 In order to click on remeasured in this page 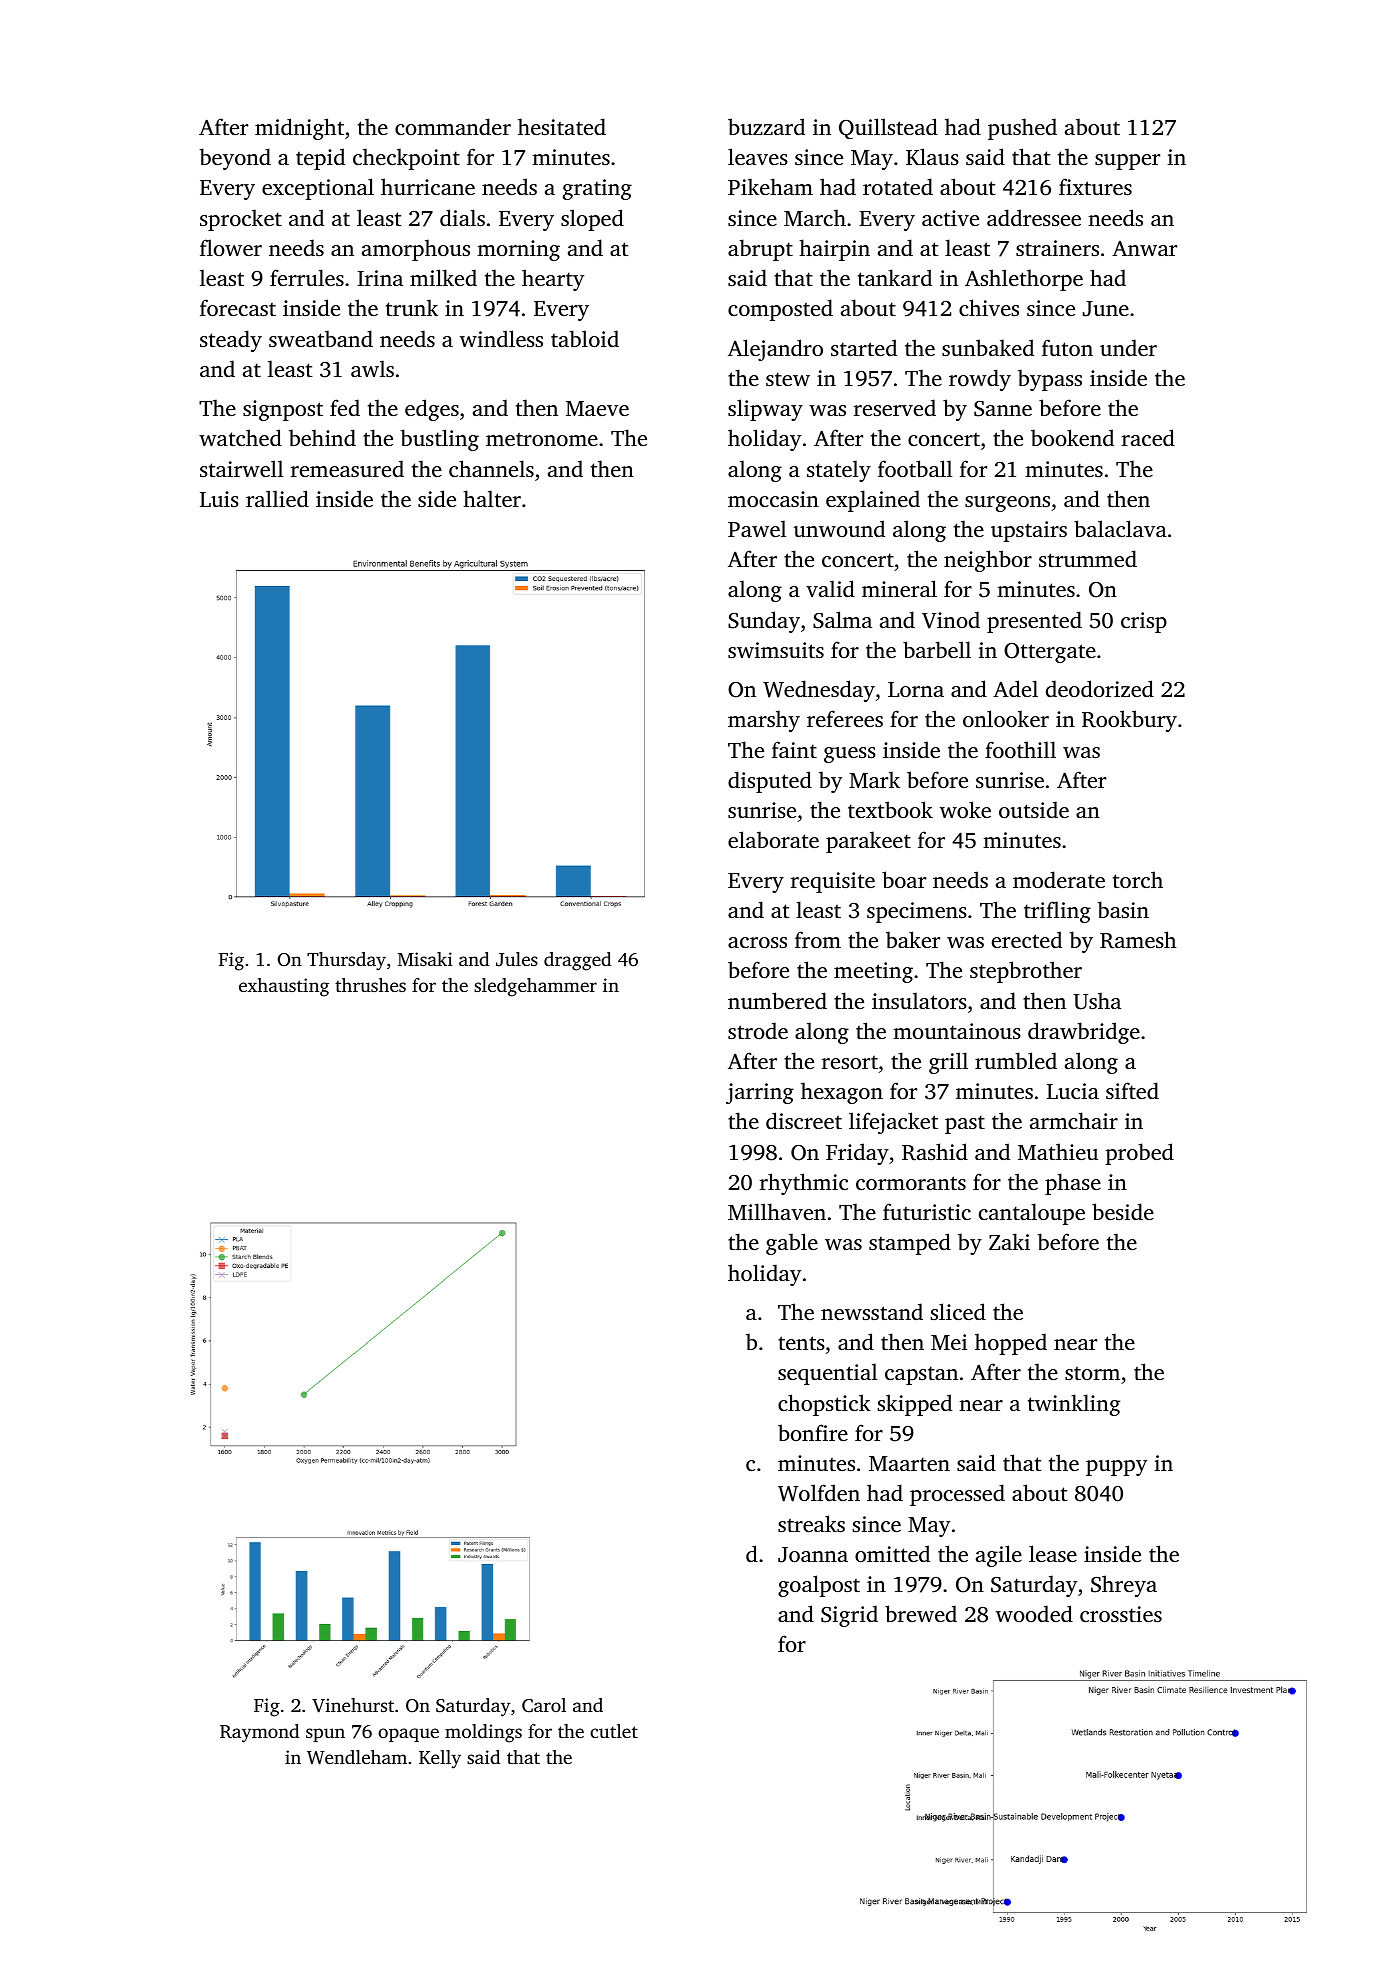, I will do `click(347, 468)`.
